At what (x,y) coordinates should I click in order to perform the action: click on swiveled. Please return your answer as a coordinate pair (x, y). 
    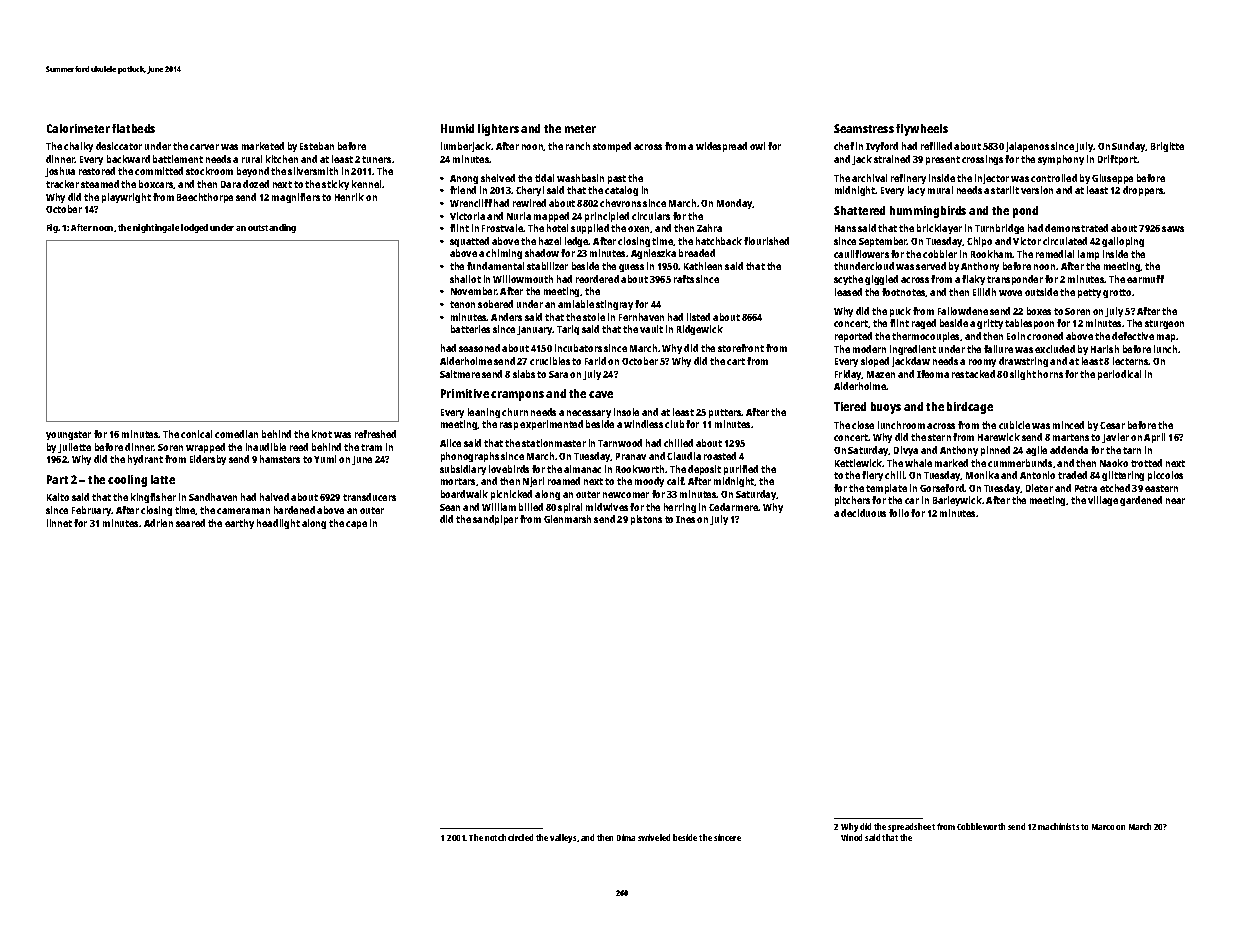
    Looking at the image, I should click on (654, 837).
